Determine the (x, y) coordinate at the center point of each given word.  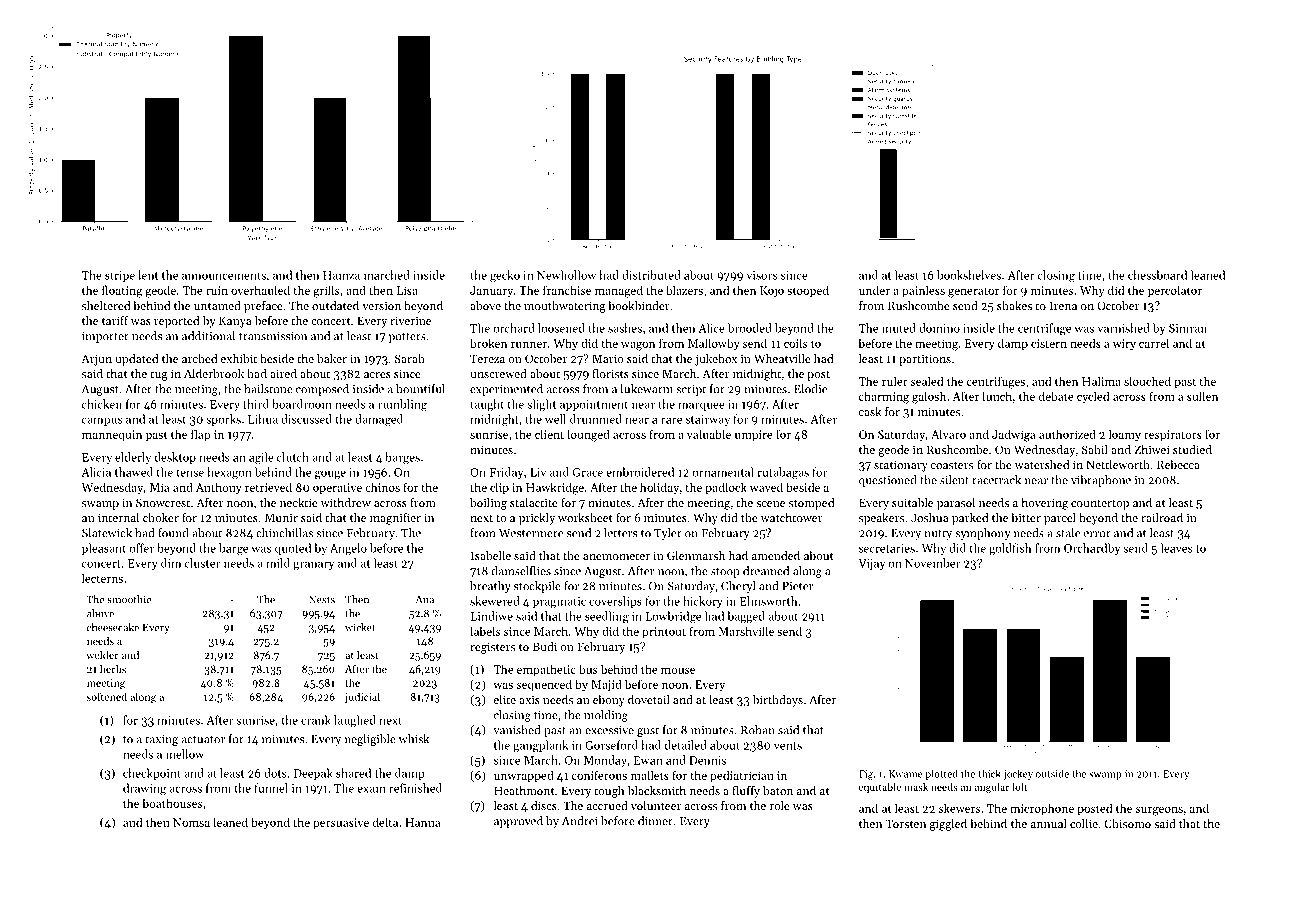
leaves (1176, 548)
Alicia (96, 472)
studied (1192, 449)
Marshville (746, 631)
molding (606, 716)
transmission (273, 336)
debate (1056, 396)
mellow (185, 754)
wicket (360, 627)
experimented (506, 390)
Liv (538, 472)
